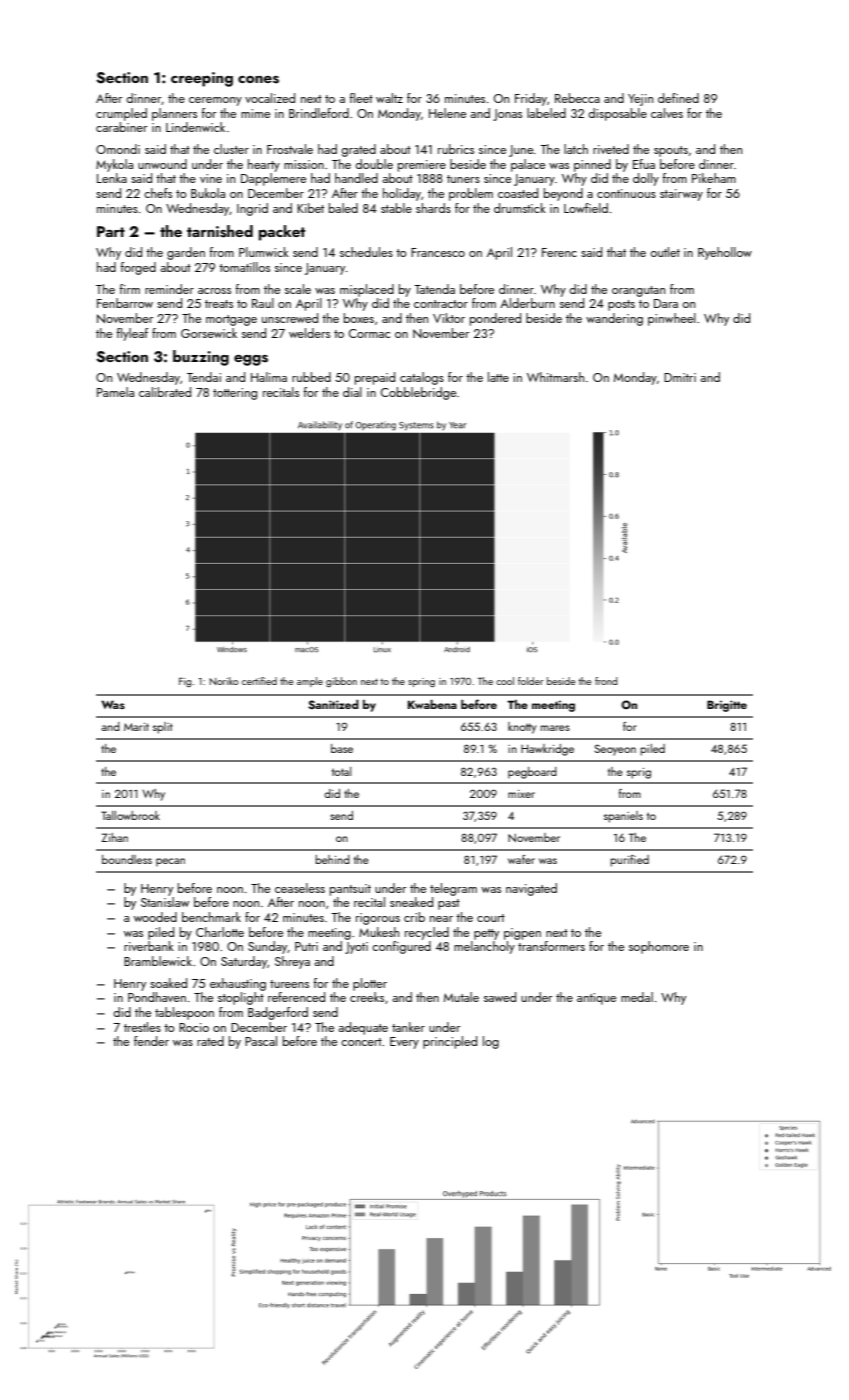  What do you see at coordinates (151, 1041) in the screenshot?
I see `fender` at bounding box center [151, 1041].
